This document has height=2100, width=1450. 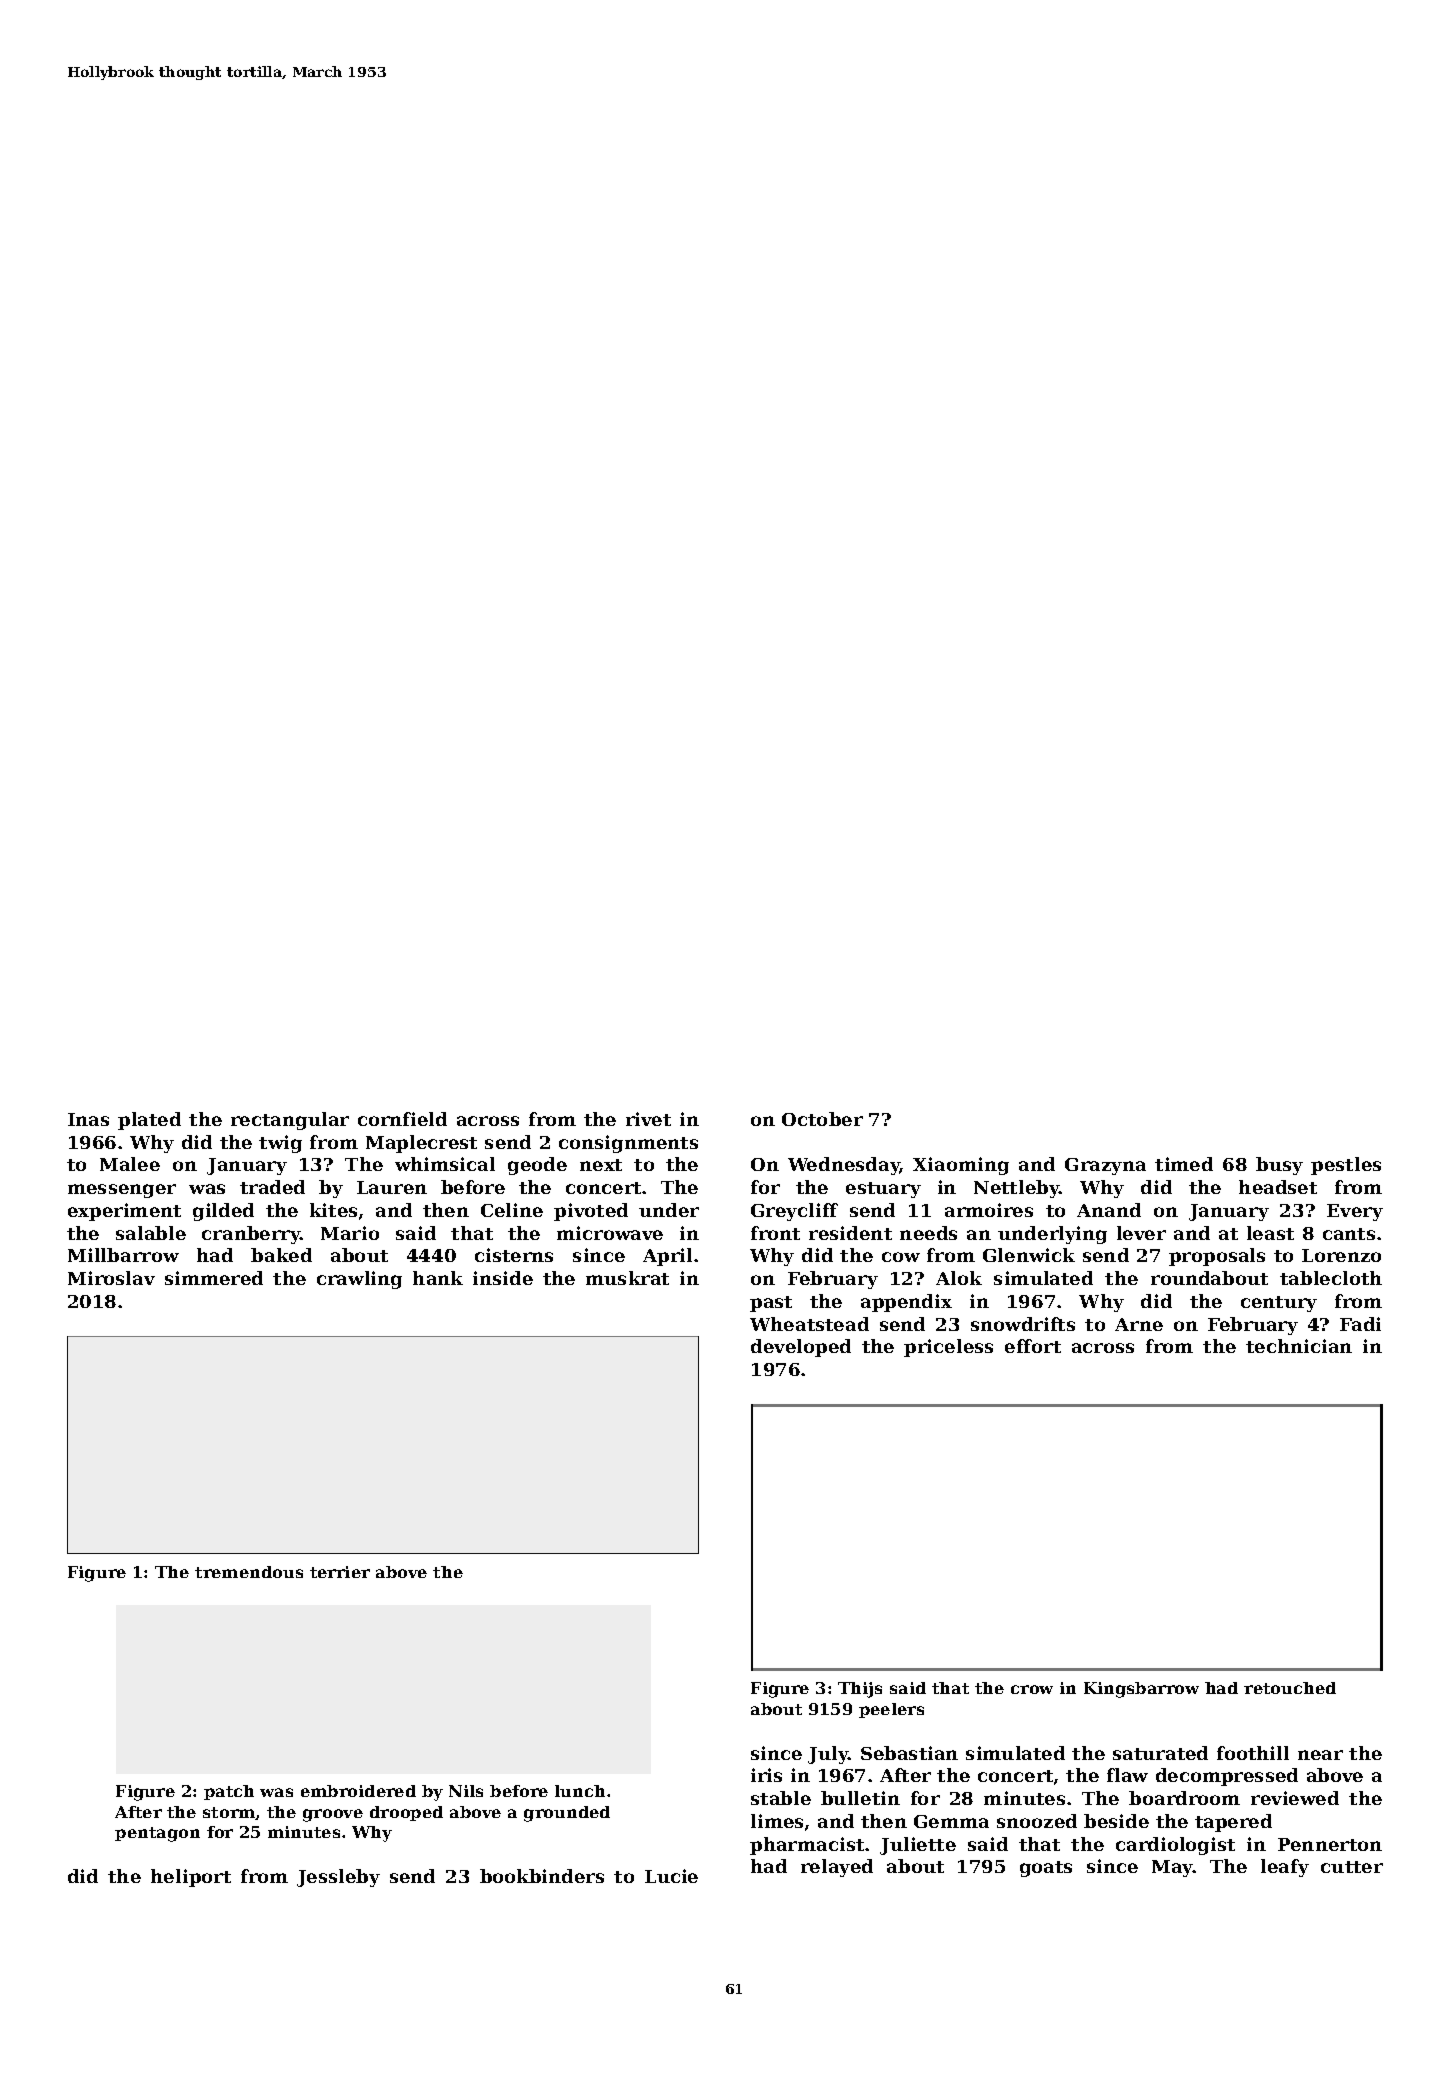 I want to click on timed, so click(x=1184, y=1164).
